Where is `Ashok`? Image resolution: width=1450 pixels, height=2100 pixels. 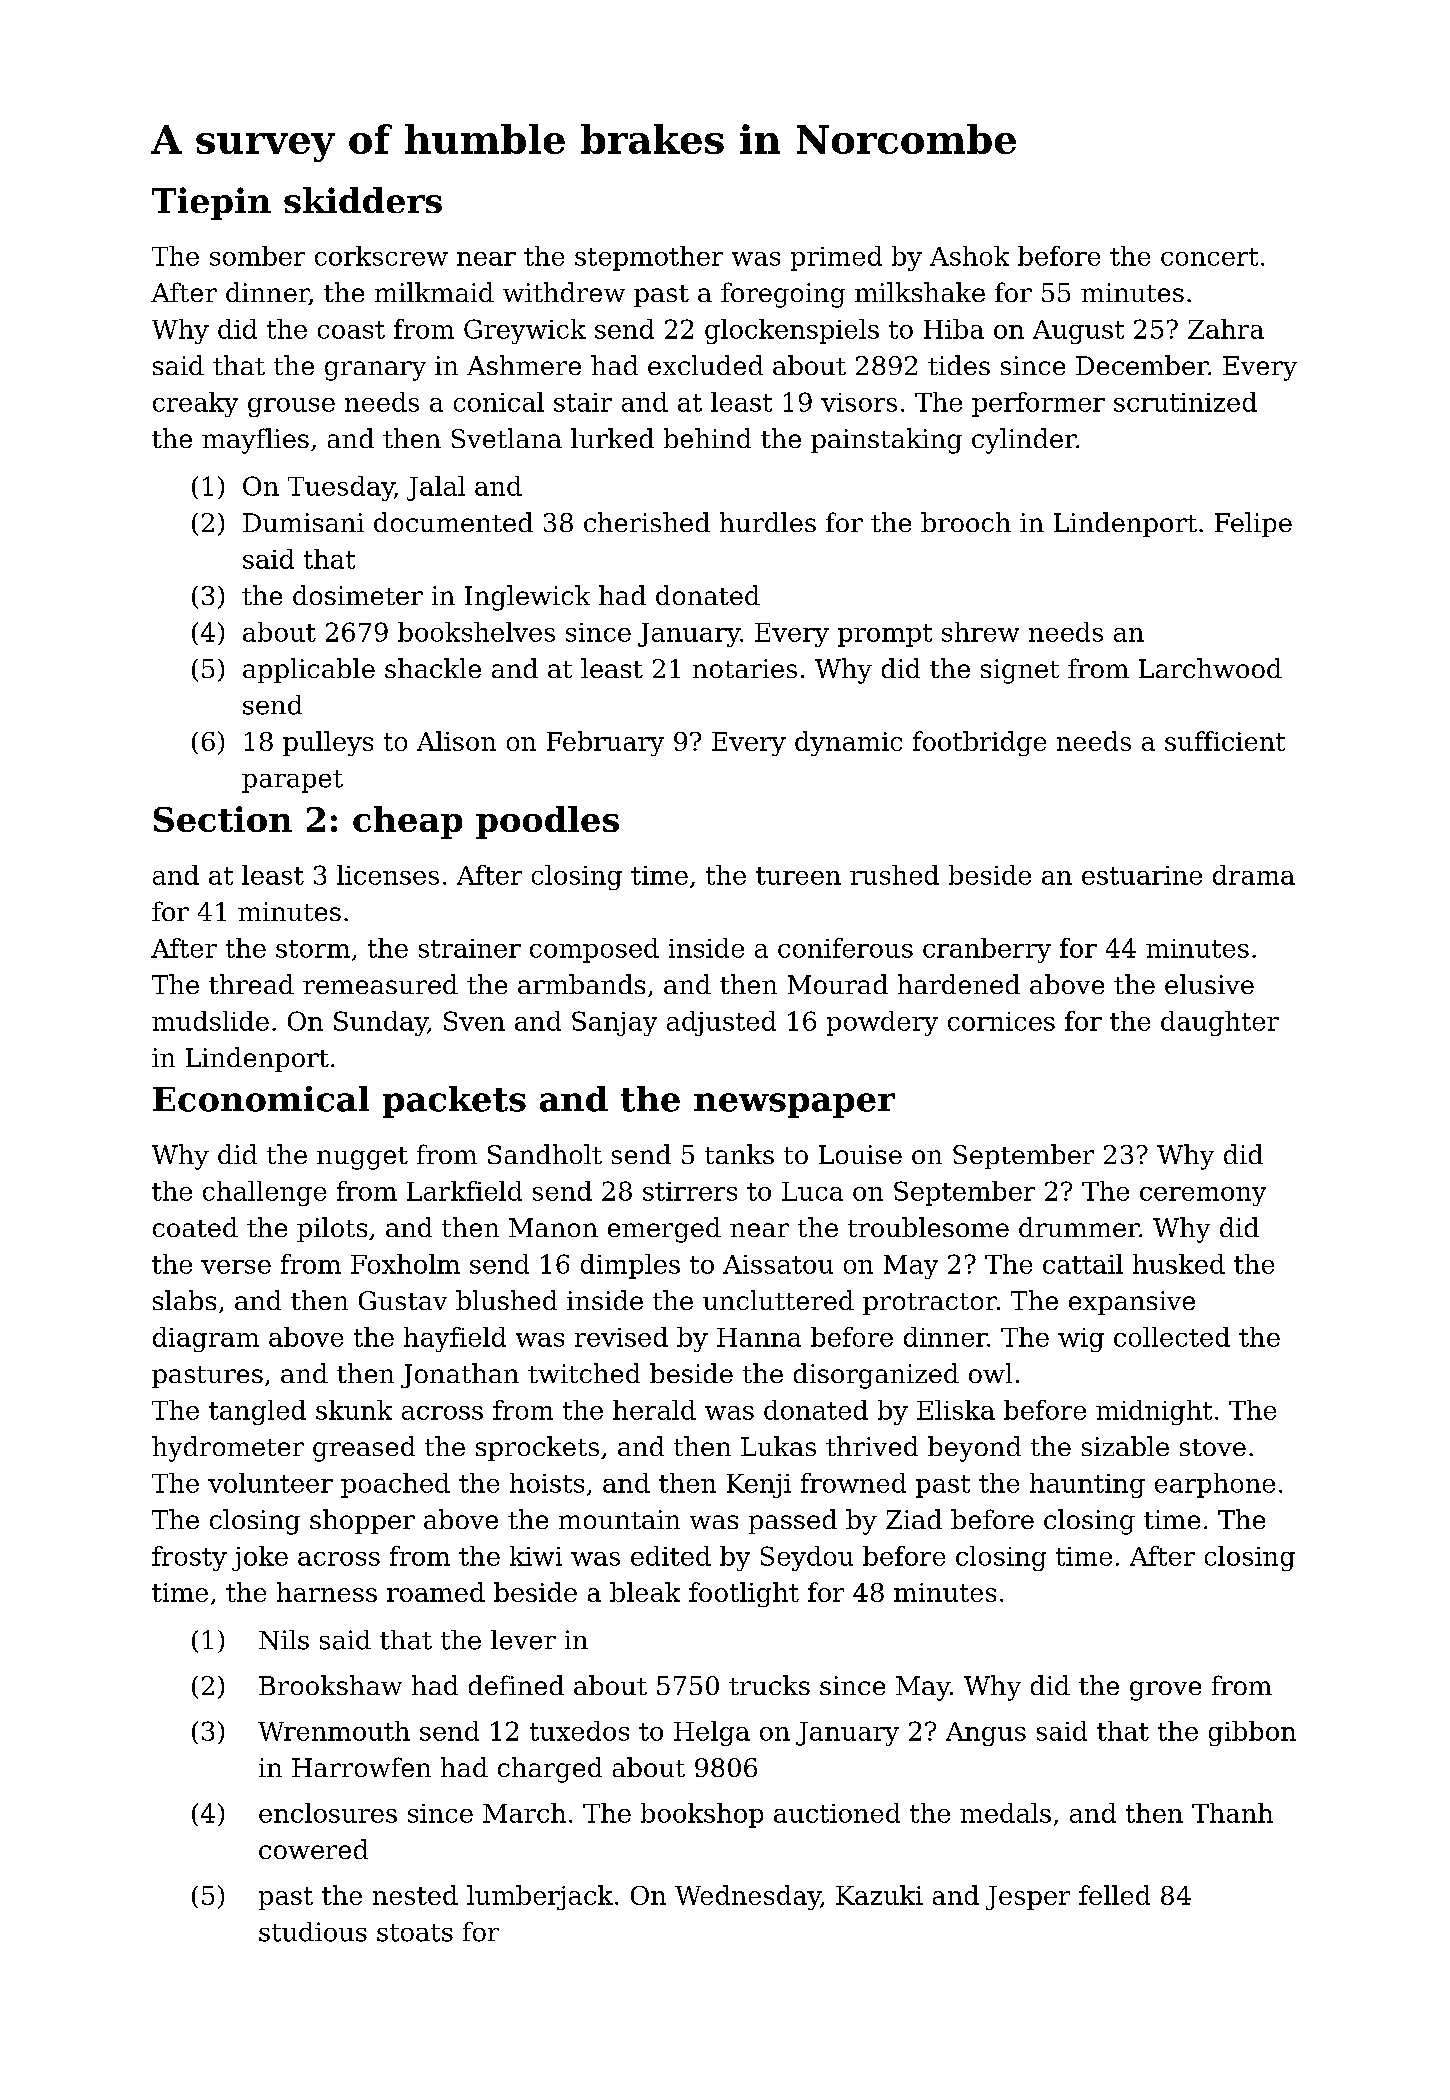 Ashok is located at coordinates (969, 256).
